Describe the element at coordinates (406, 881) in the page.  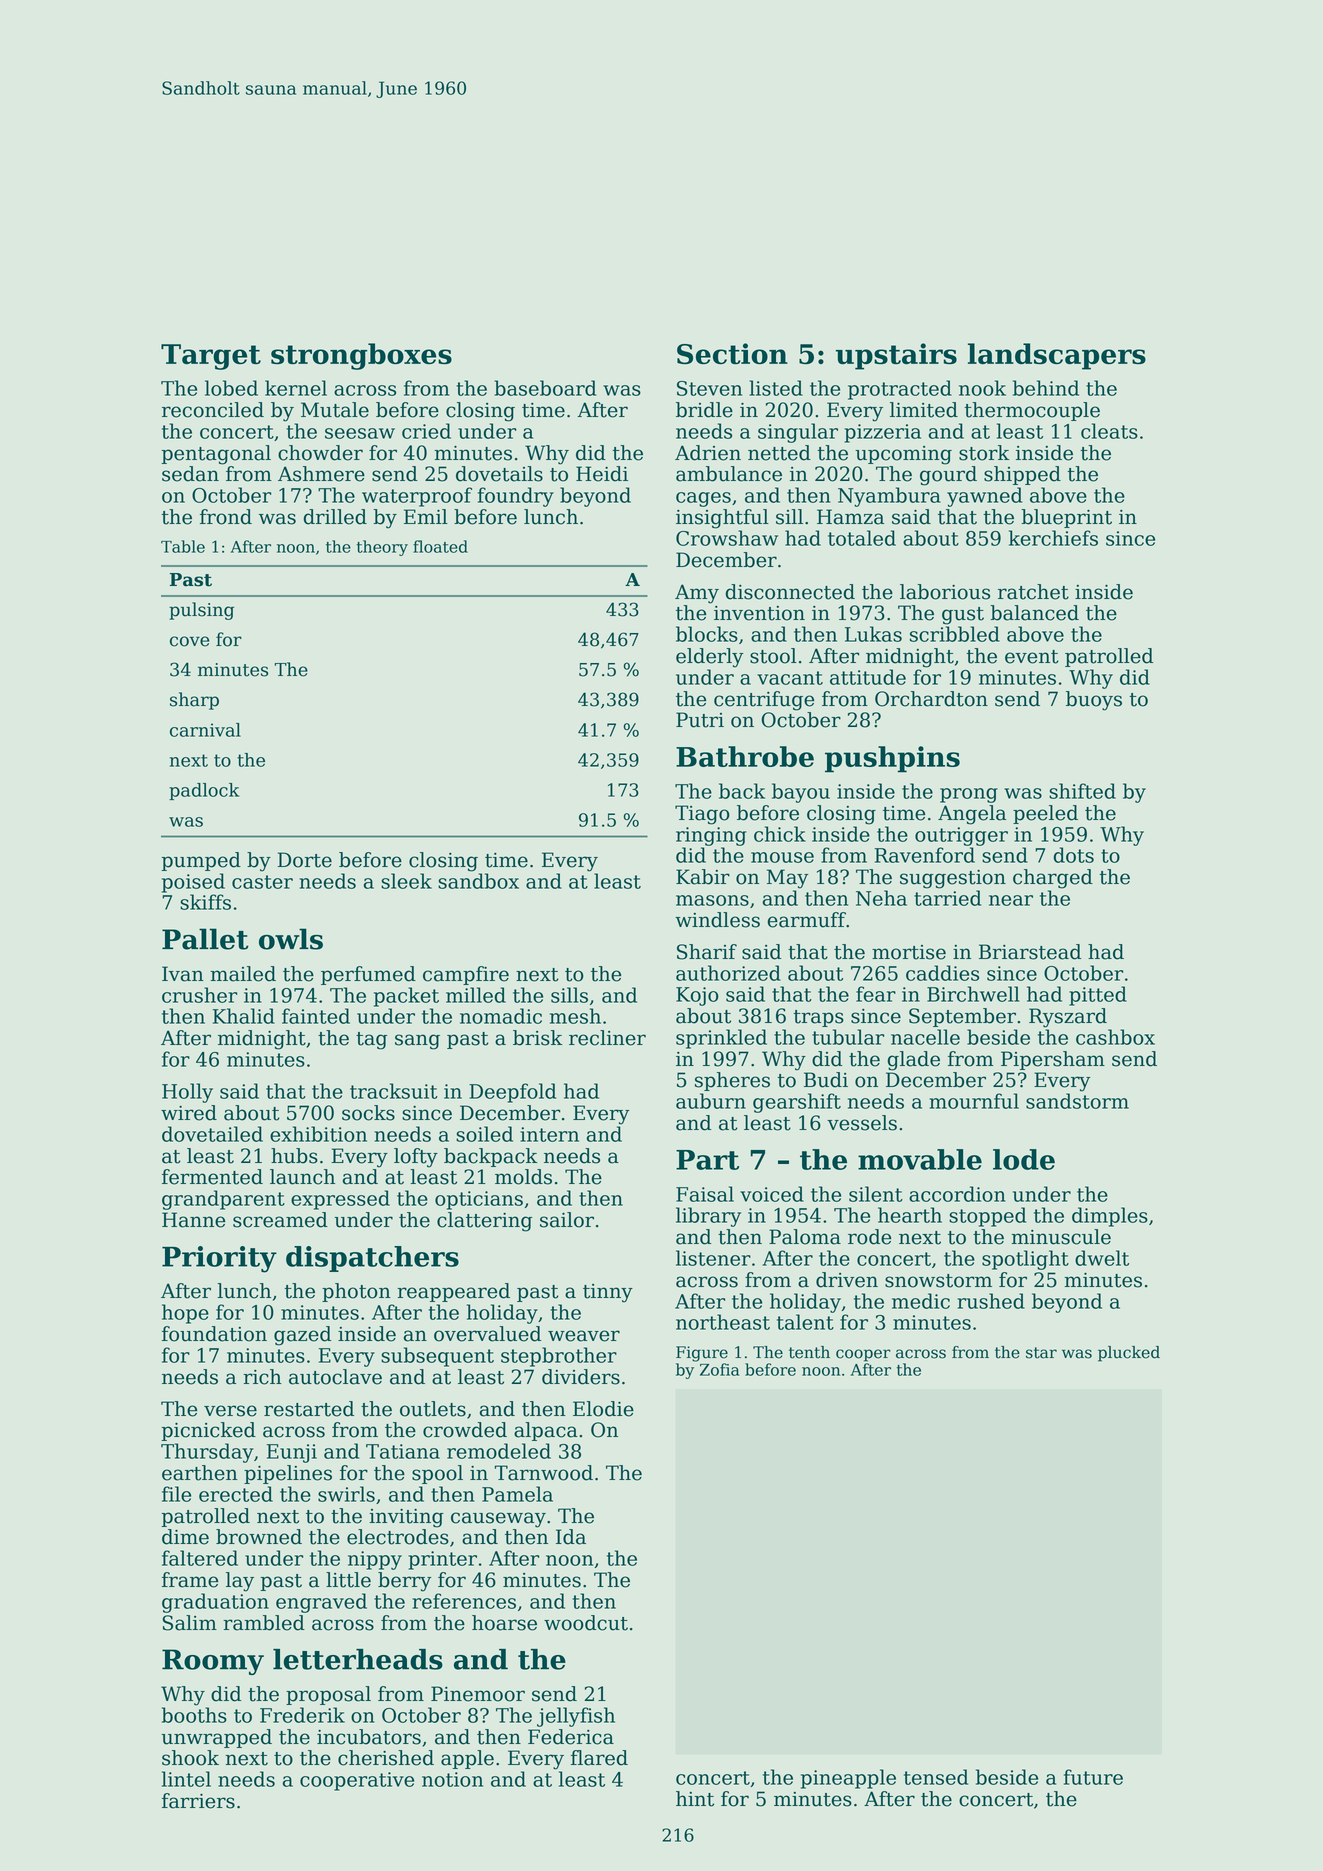
I see `sleek` at that location.
